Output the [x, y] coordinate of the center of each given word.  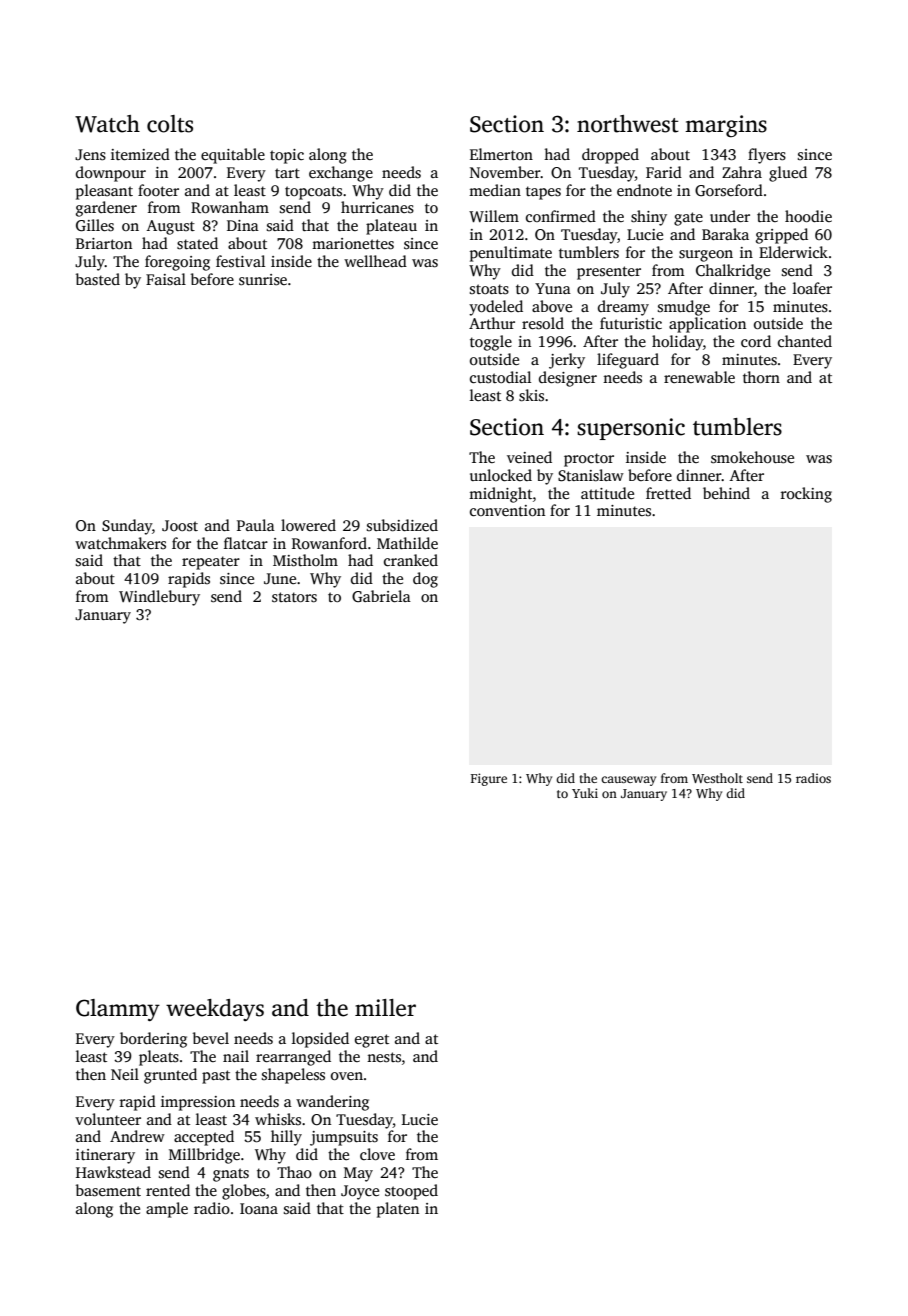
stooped [411, 1192]
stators [294, 597]
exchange [341, 174]
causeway [628, 781]
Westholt [717, 778]
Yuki [585, 793]
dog [425, 580]
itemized [140, 154]
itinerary [105, 1156]
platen [398, 1210]
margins [726, 126]
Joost [180, 526]
